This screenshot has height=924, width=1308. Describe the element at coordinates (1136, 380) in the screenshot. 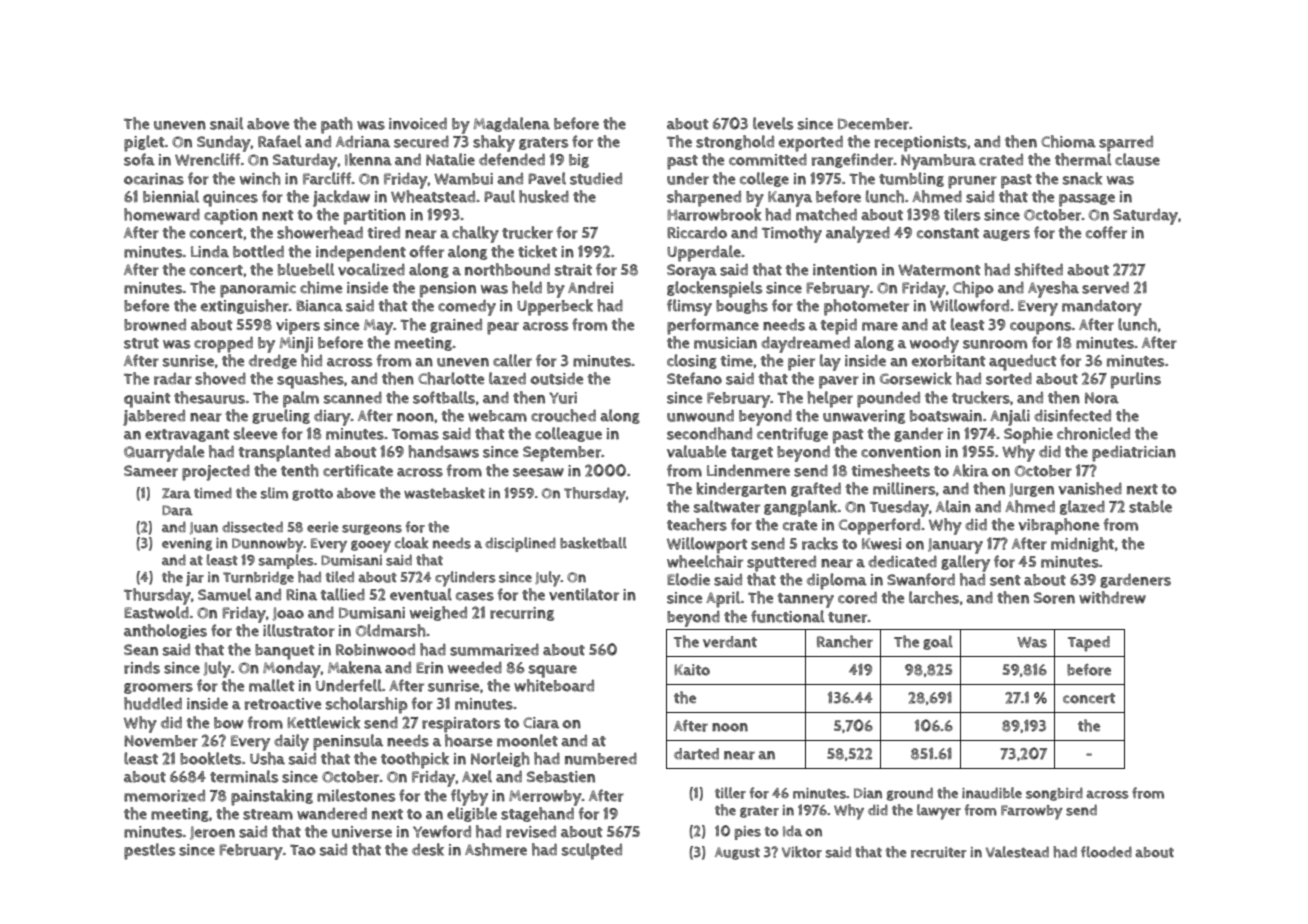

I see `purlins` at that location.
